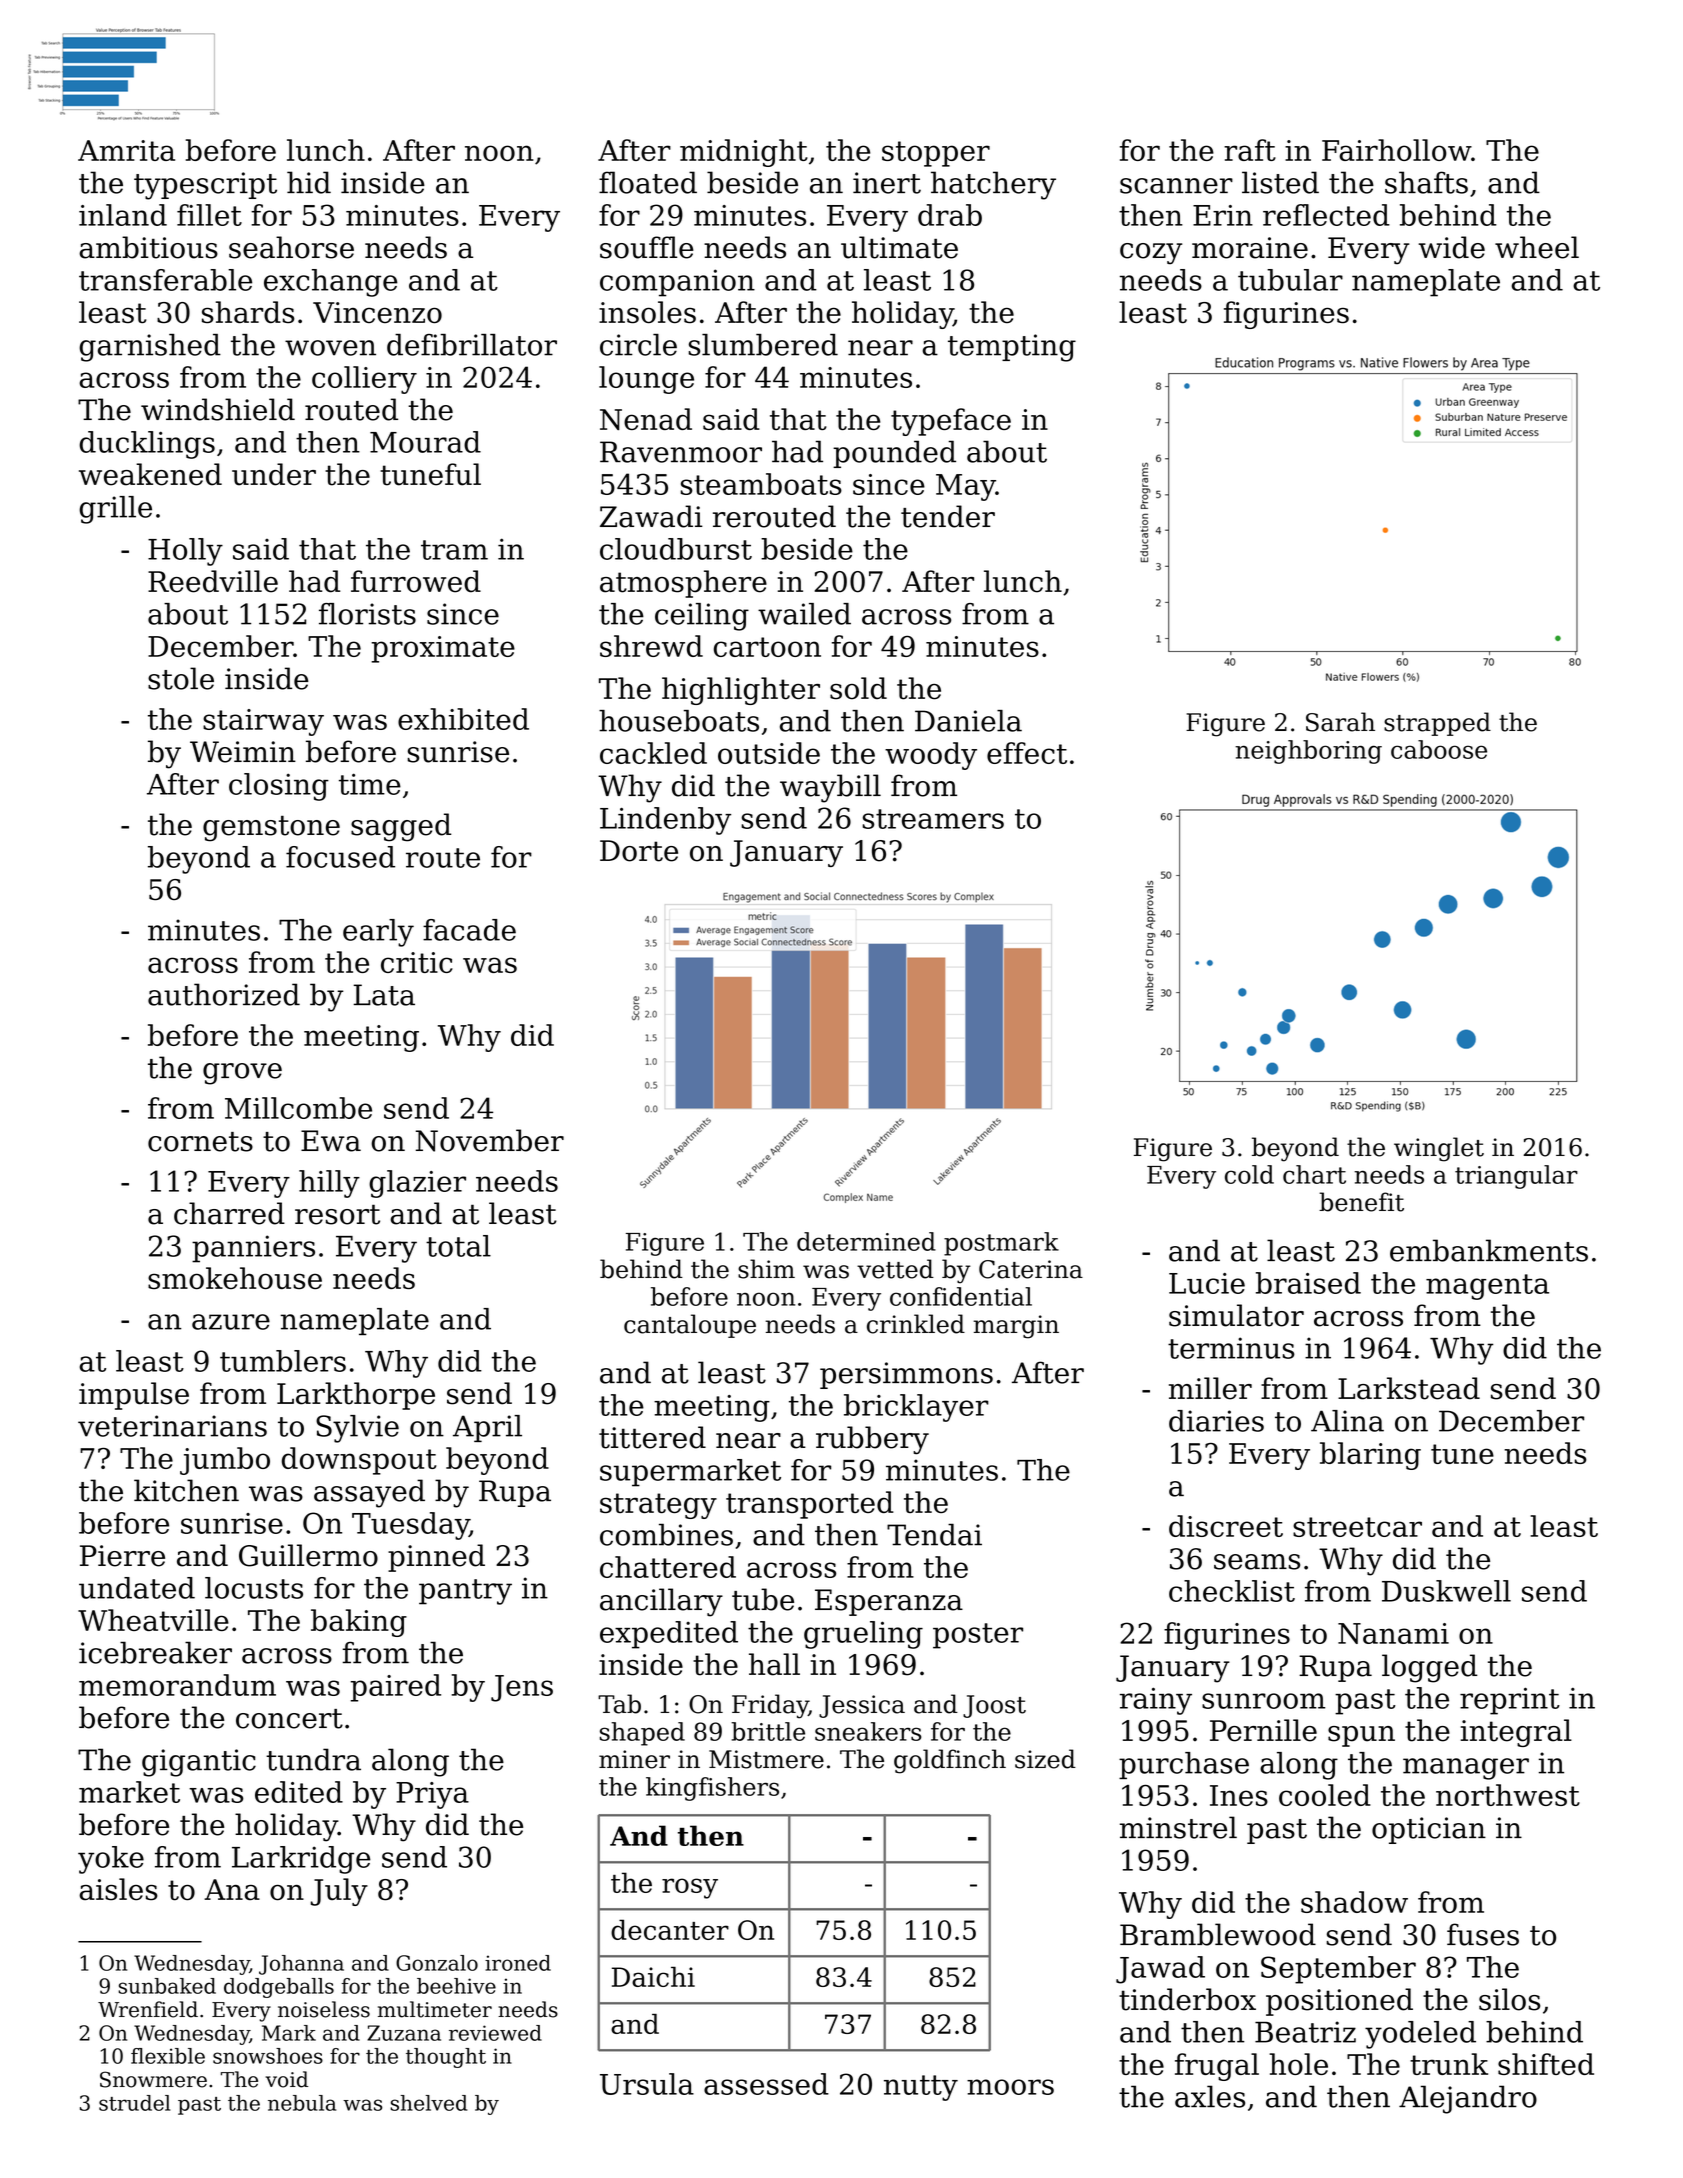 This document has height=2178, width=1683. I want to click on strapped, so click(1437, 724).
